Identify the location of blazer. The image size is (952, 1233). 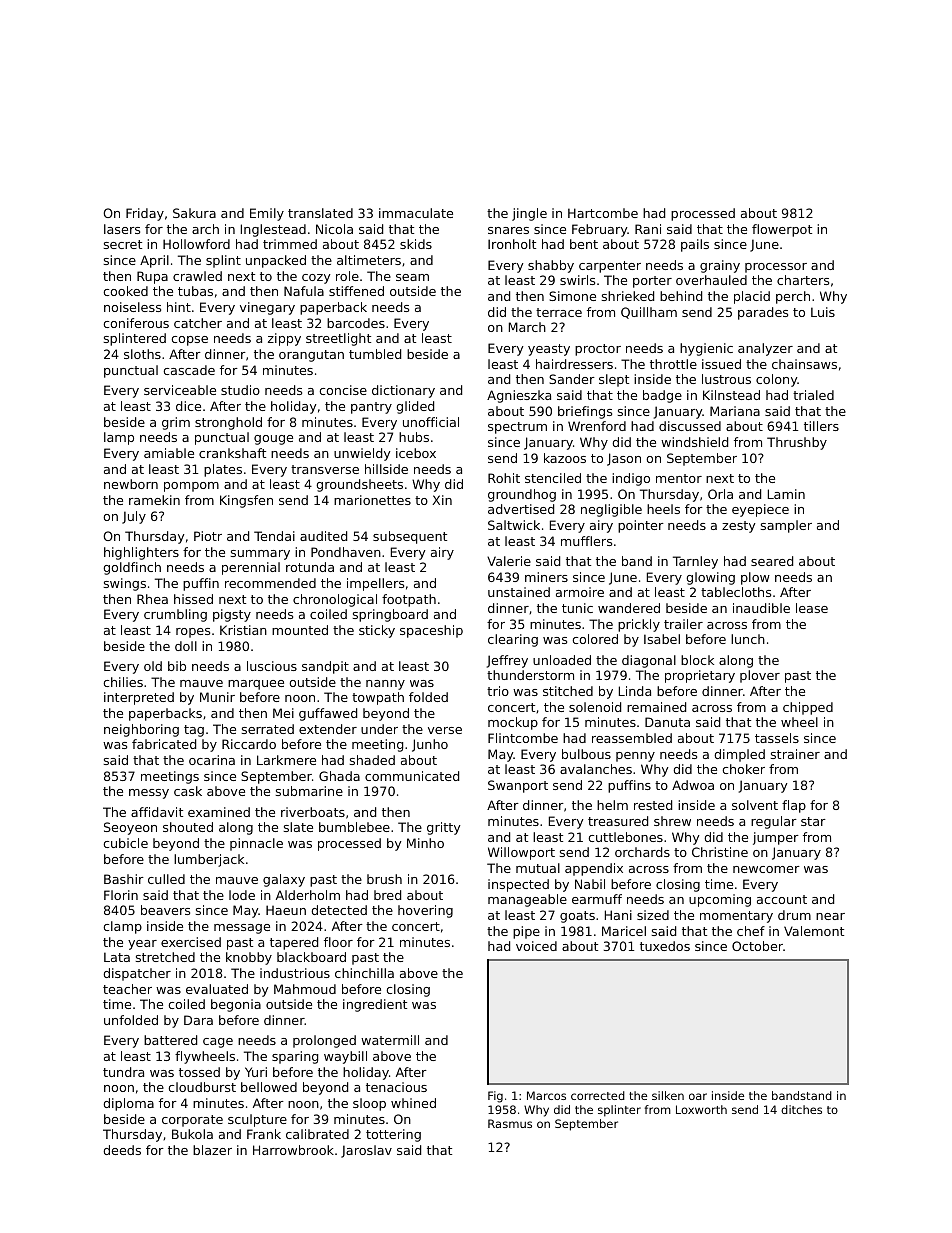
(212, 1150).
